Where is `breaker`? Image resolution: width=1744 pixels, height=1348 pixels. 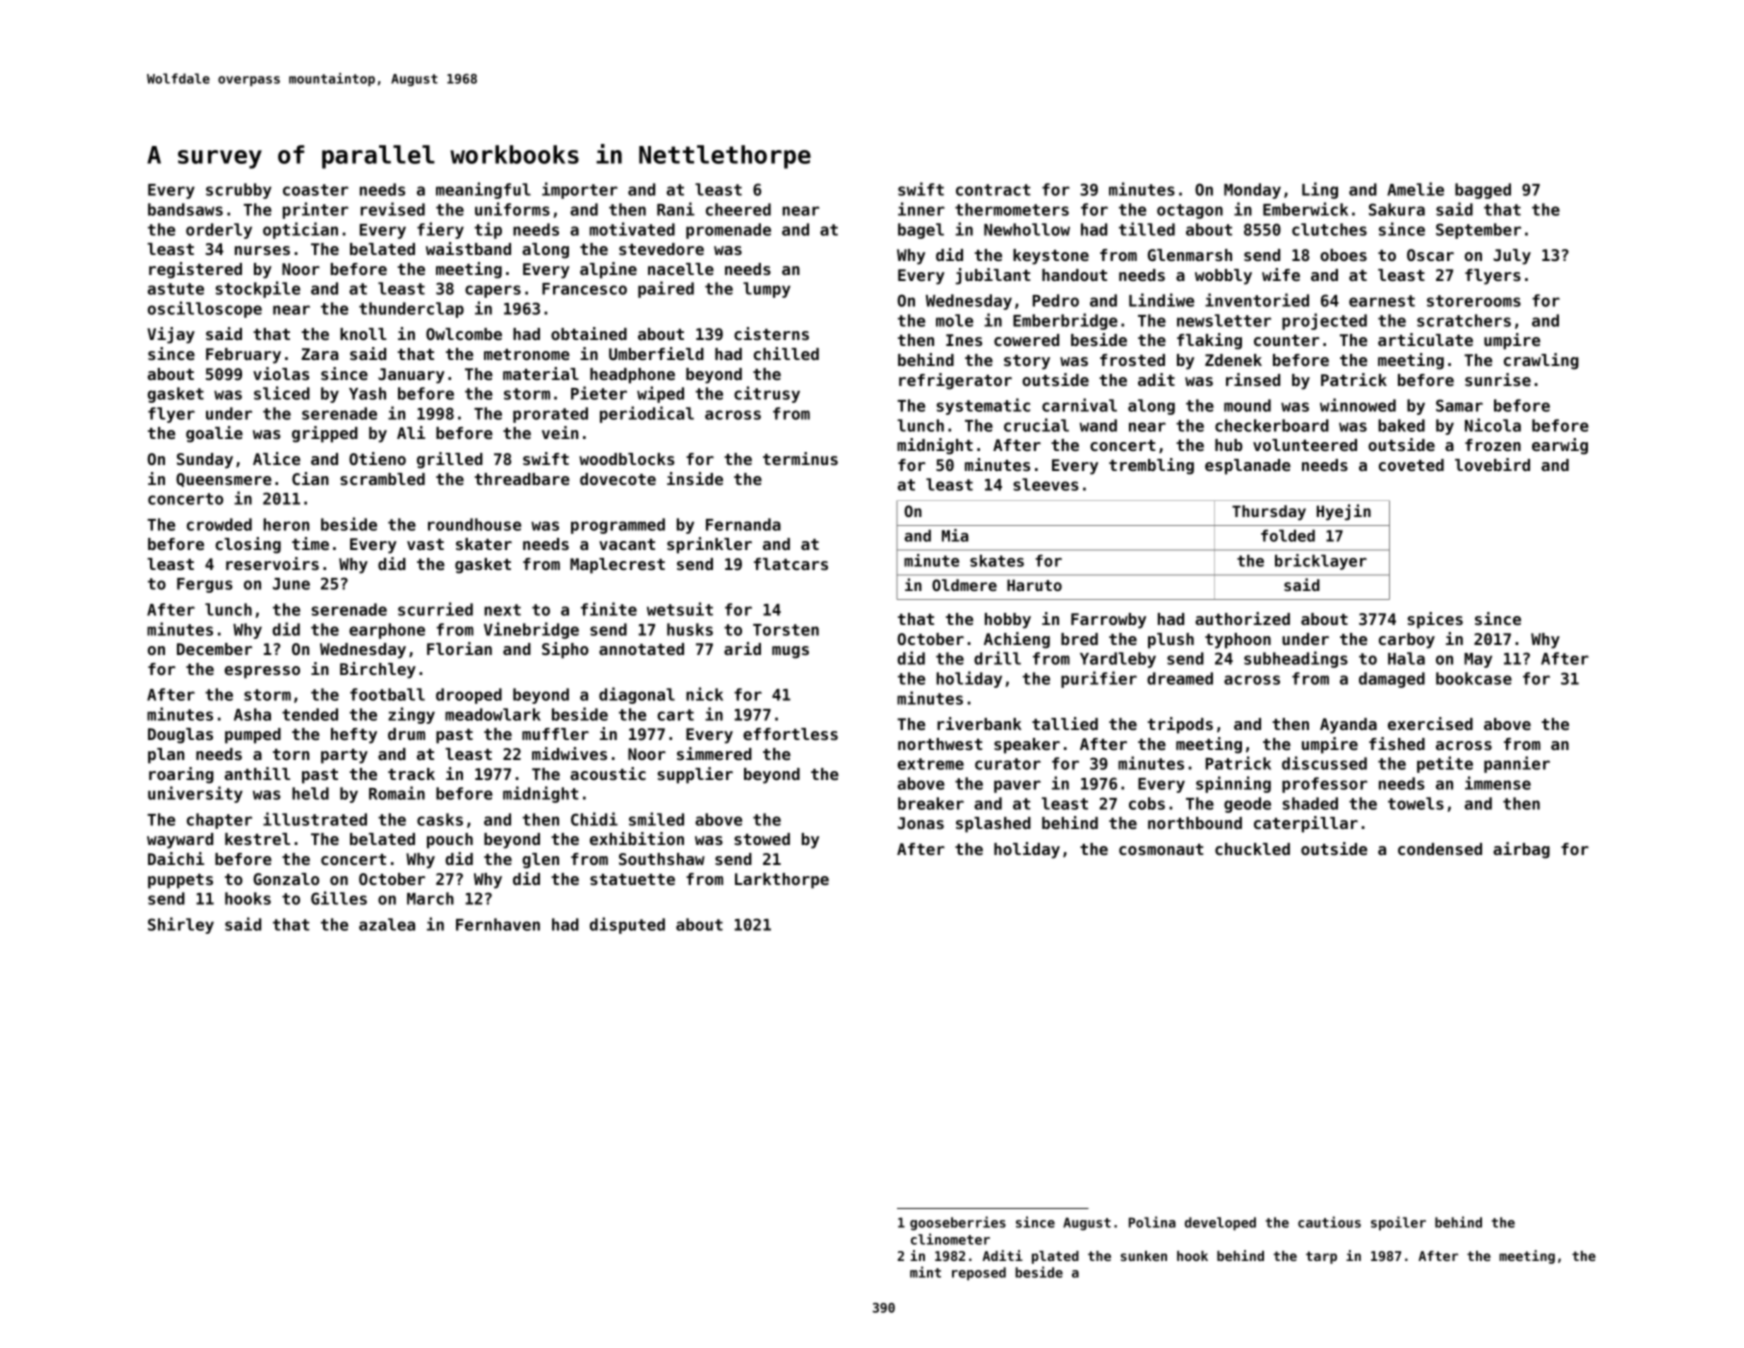 breaker is located at coordinates (931, 803).
